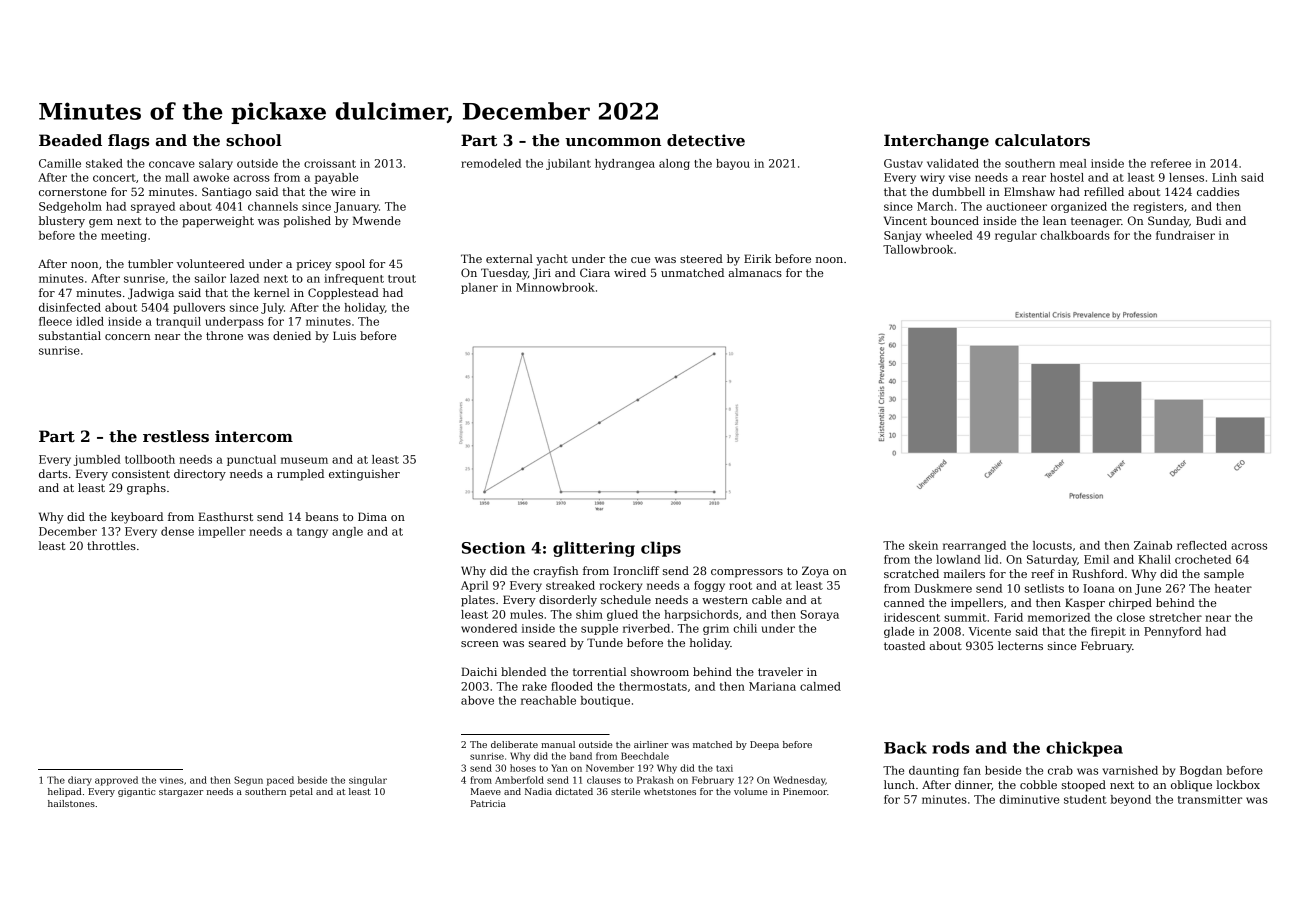 This document has width=1308, height=924. What do you see at coordinates (640, 260) in the document?
I see `cue` at bounding box center [640, 260].
